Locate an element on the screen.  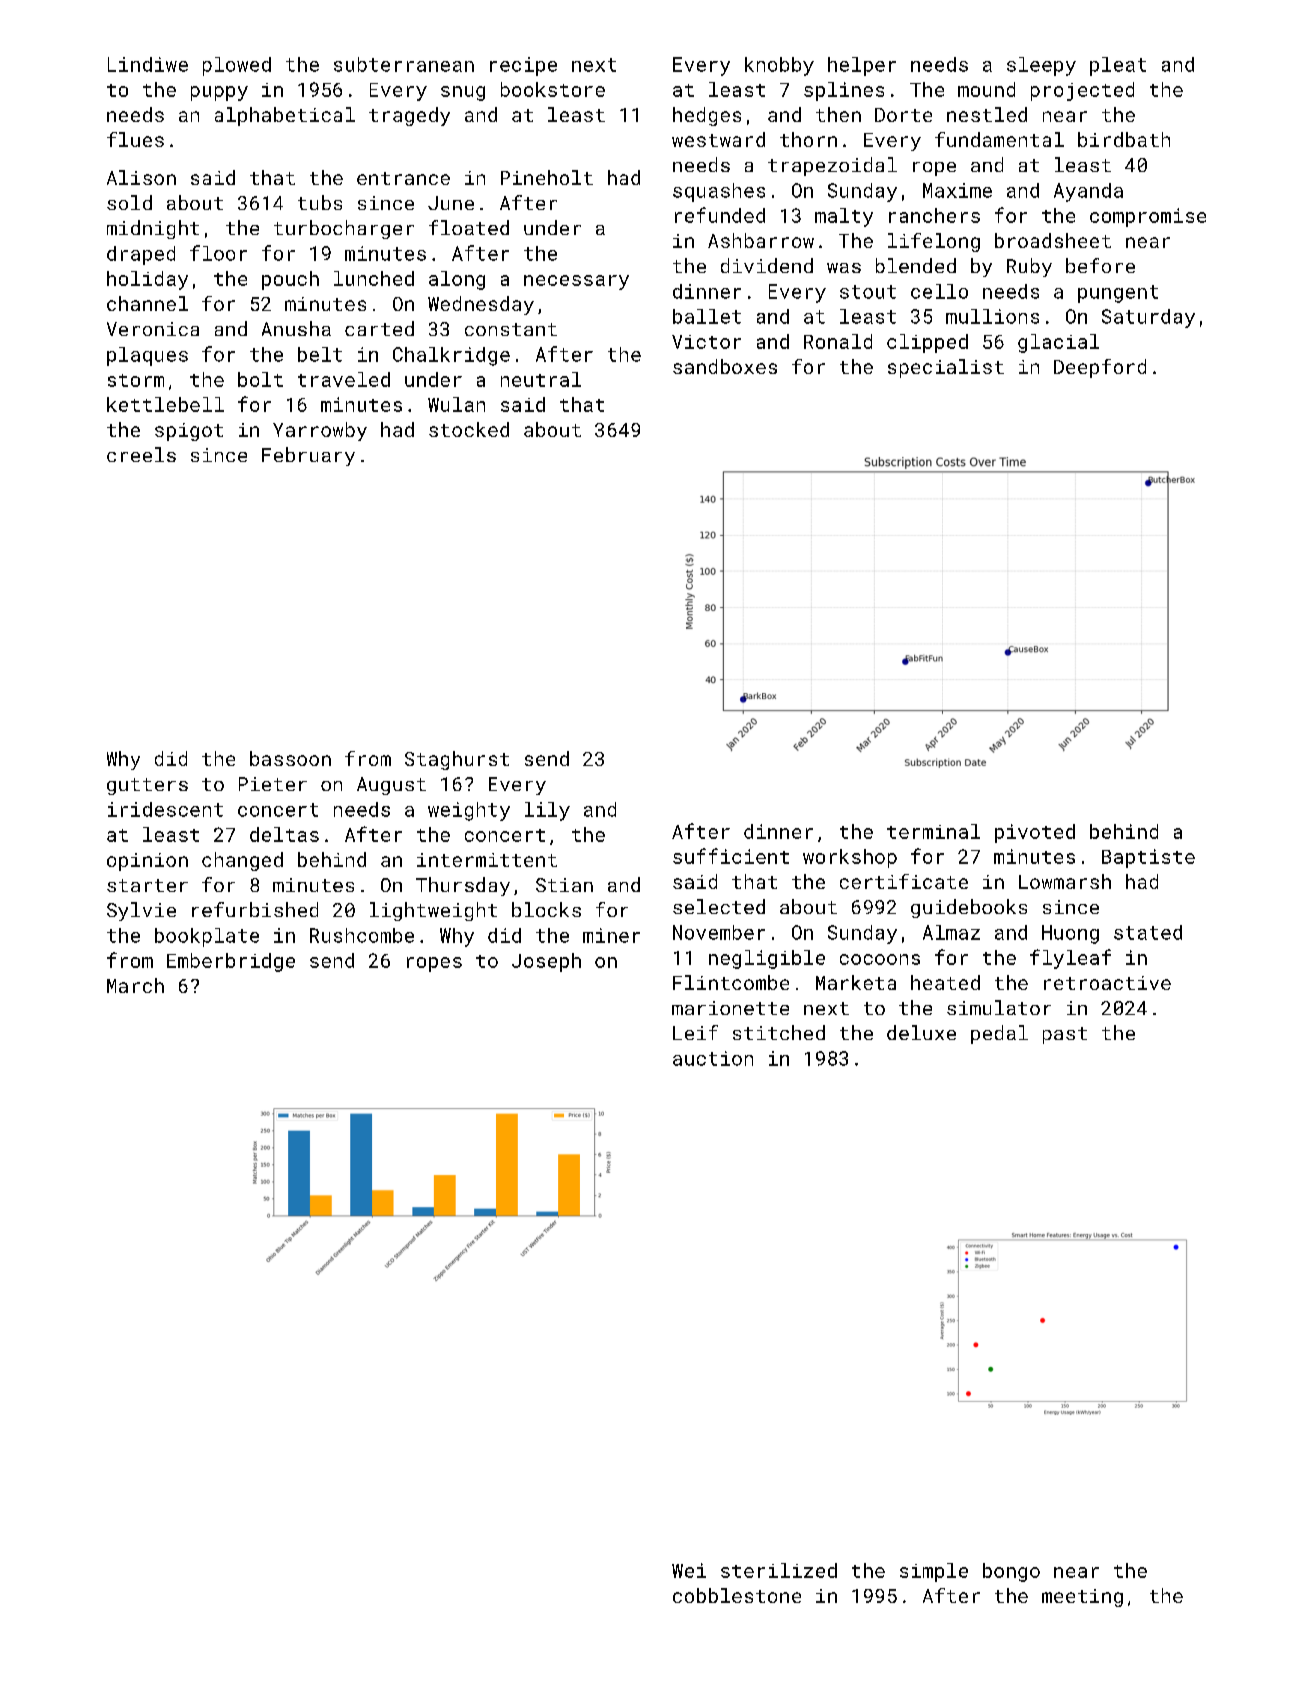
Pineholt is located at coordinates (547, 177).
